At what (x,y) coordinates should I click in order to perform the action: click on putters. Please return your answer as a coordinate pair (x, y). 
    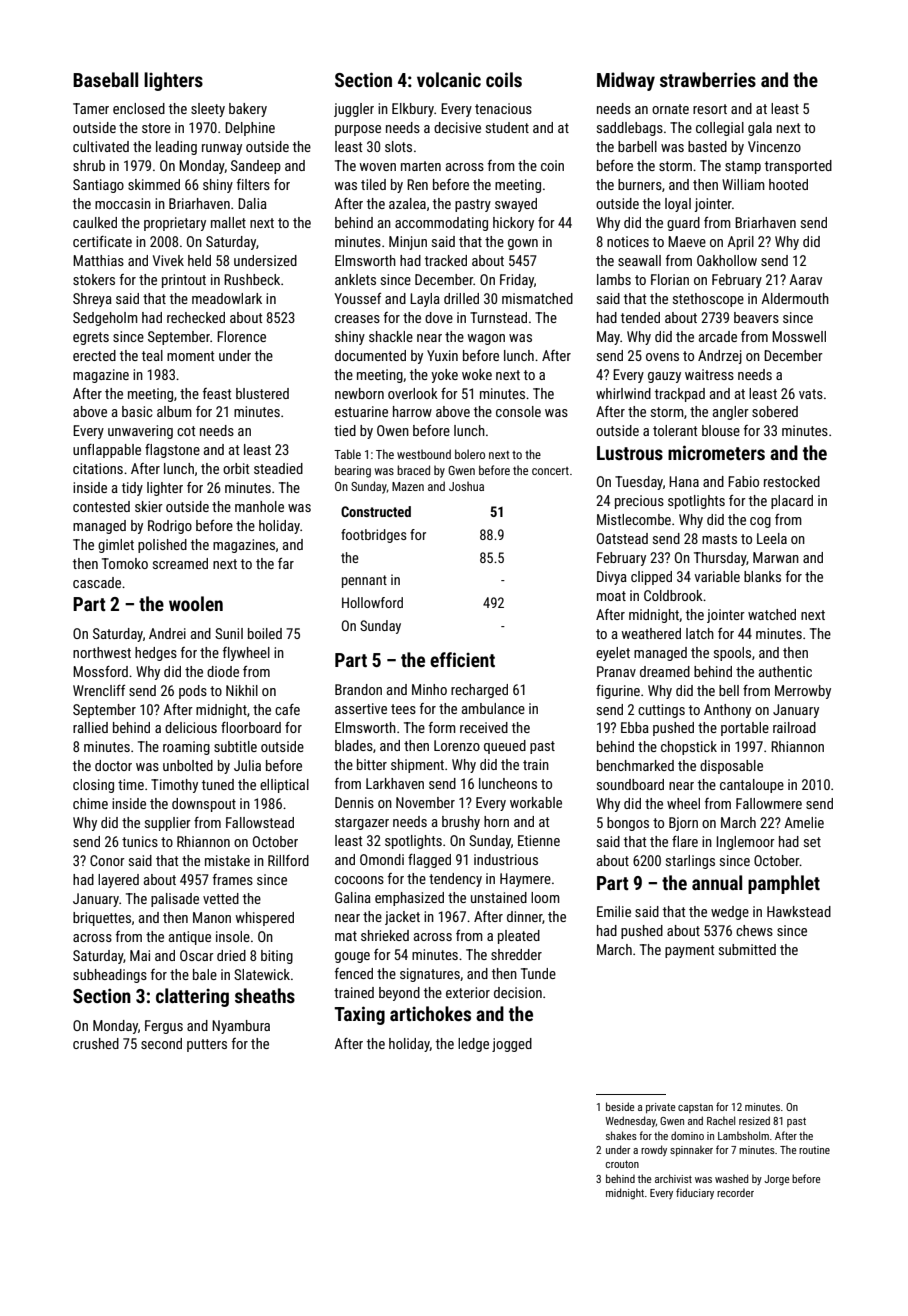
    Looking at the image, I should click on (207, 1045).
